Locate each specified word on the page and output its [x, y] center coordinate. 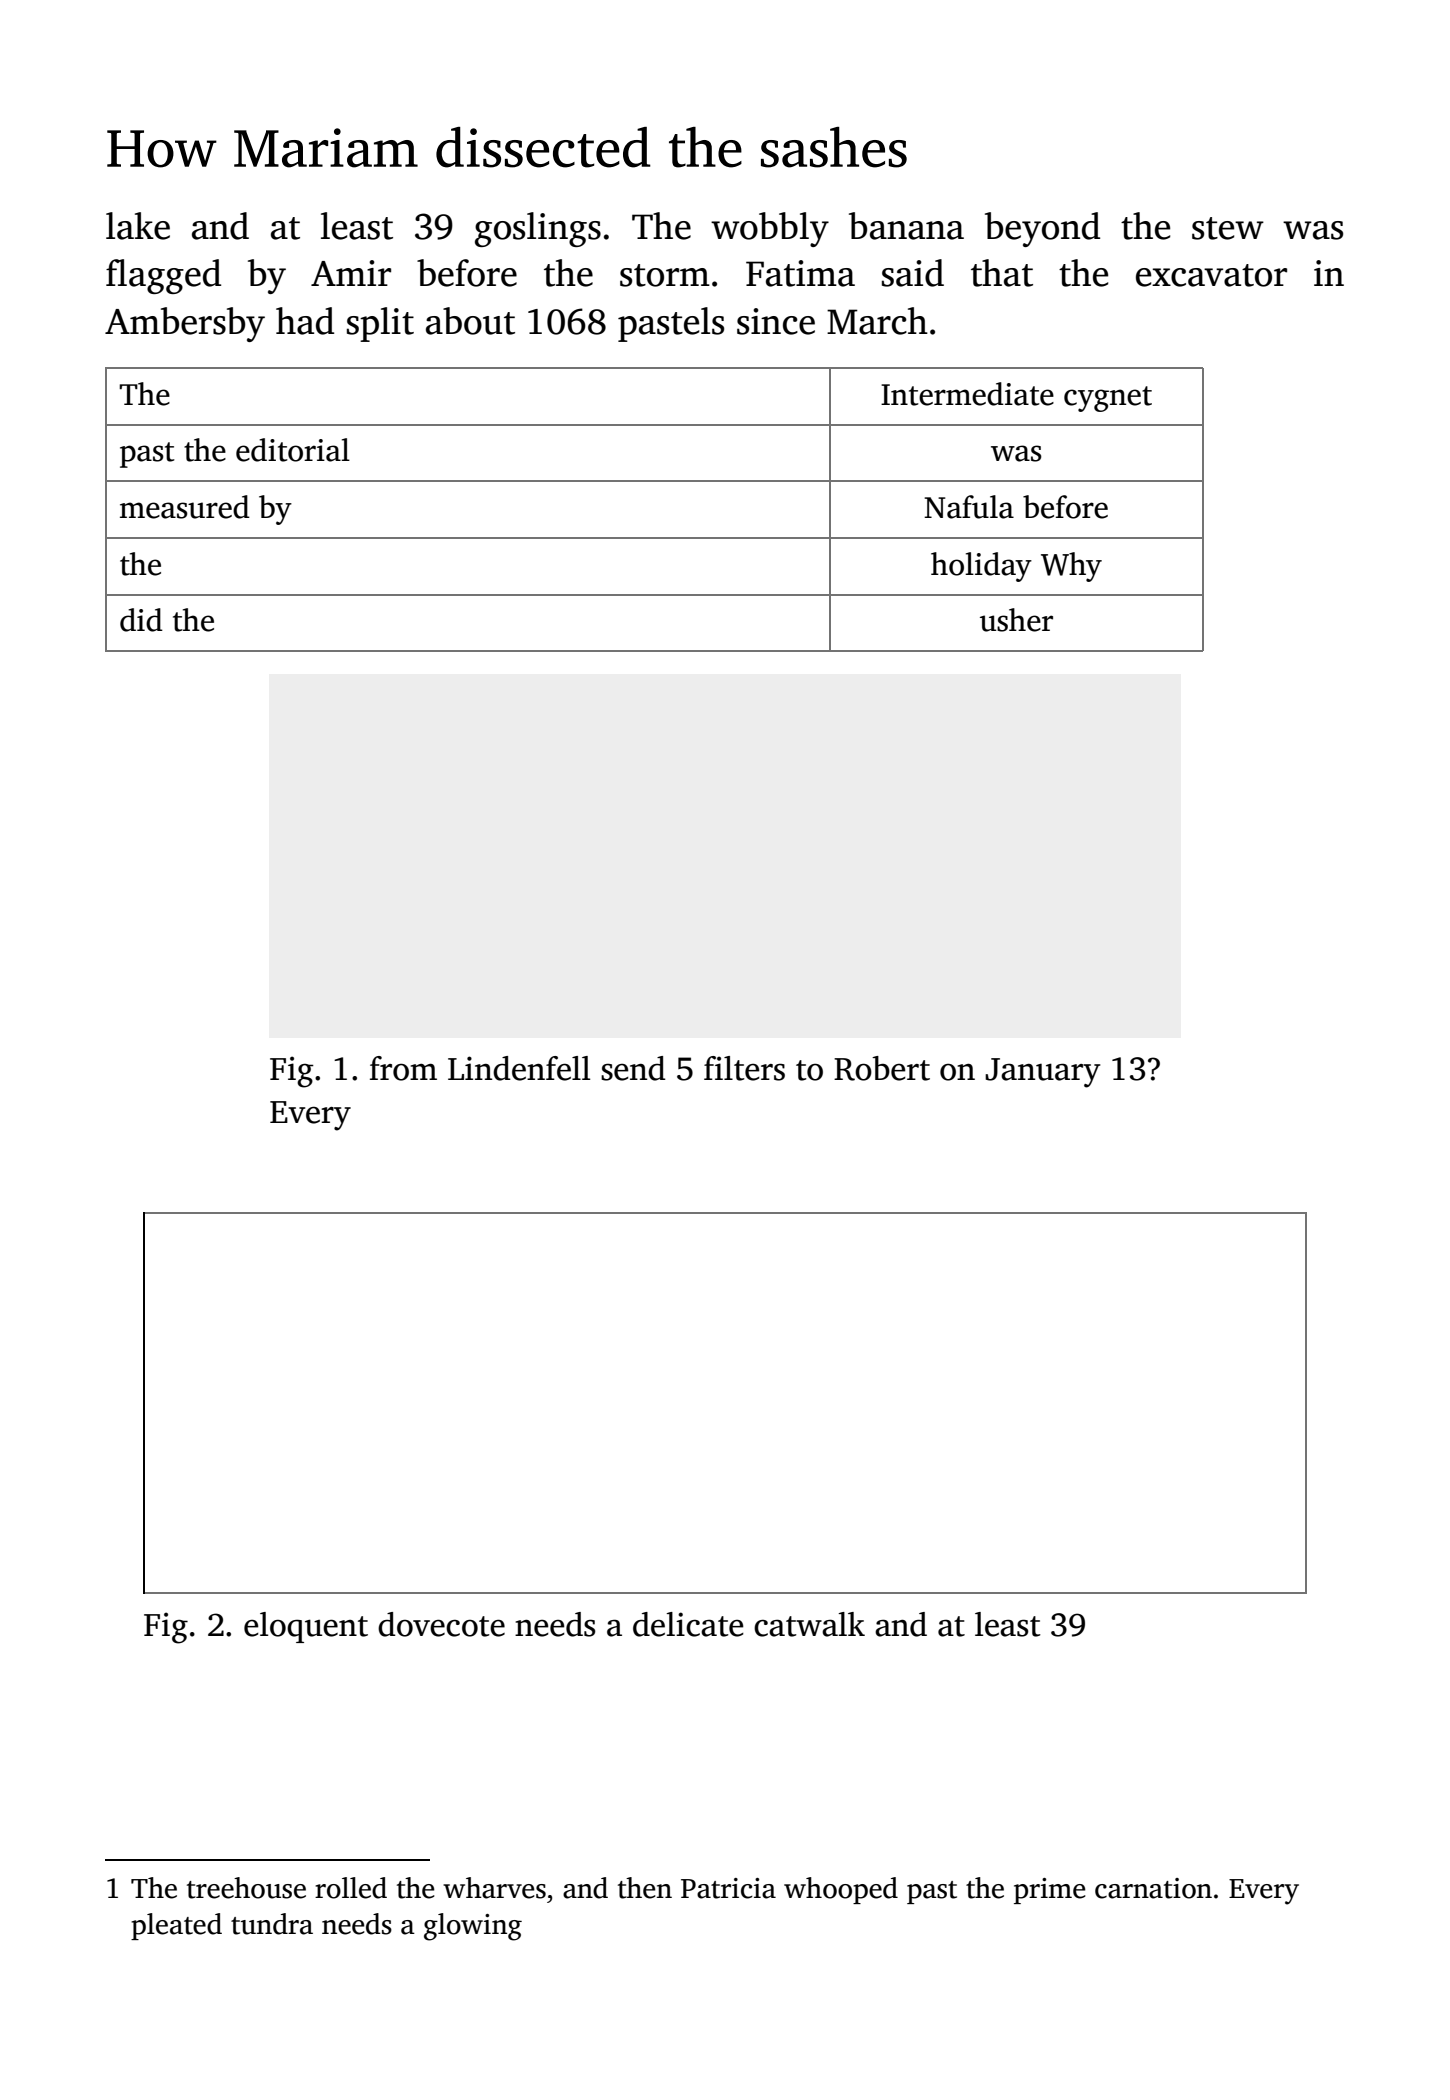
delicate [688, 1624]
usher [1016, 620]
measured [185, 507]
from [403, 1068]
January [1042, 1073]
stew [1228, 228]
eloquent [306, 1627]
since [776, 321]
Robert [882, 1068]
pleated [176, 1926]
